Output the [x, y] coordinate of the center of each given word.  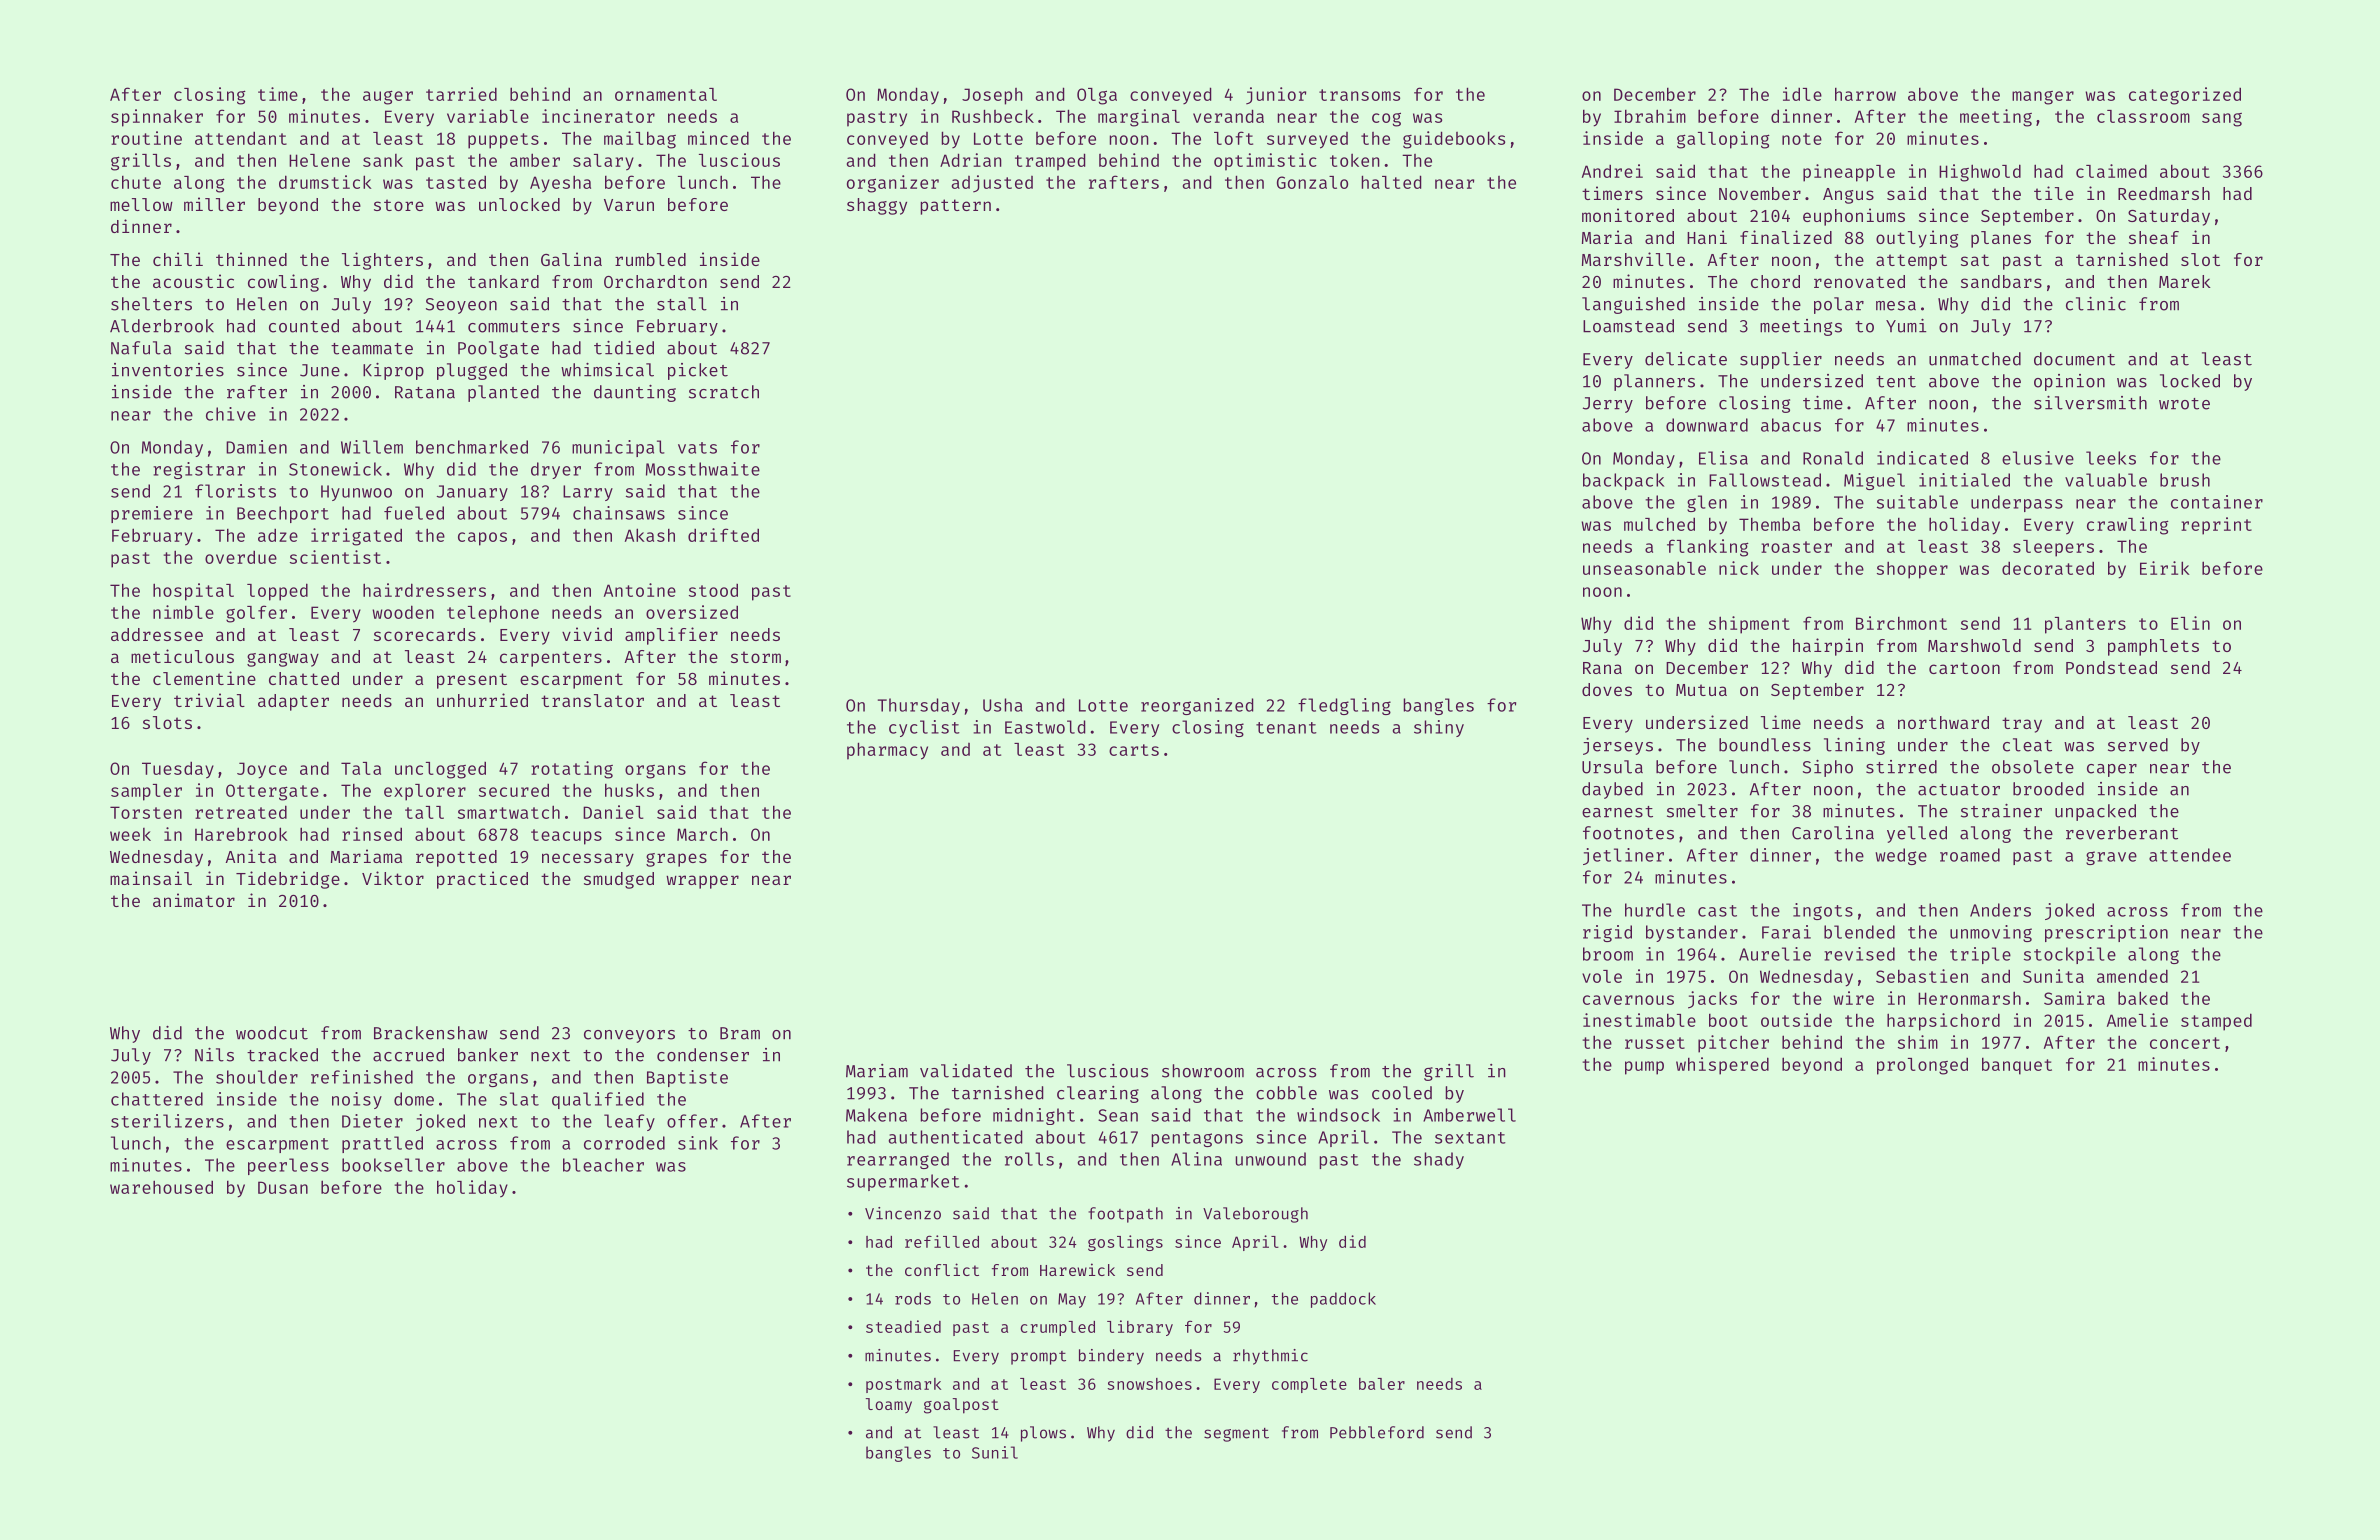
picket [698, 371]
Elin [2190, 623]
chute [136, 182]
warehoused [161, 1187]
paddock [1343, 1300]
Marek [2185, 281]
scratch [724, 392]
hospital [193, 592]
